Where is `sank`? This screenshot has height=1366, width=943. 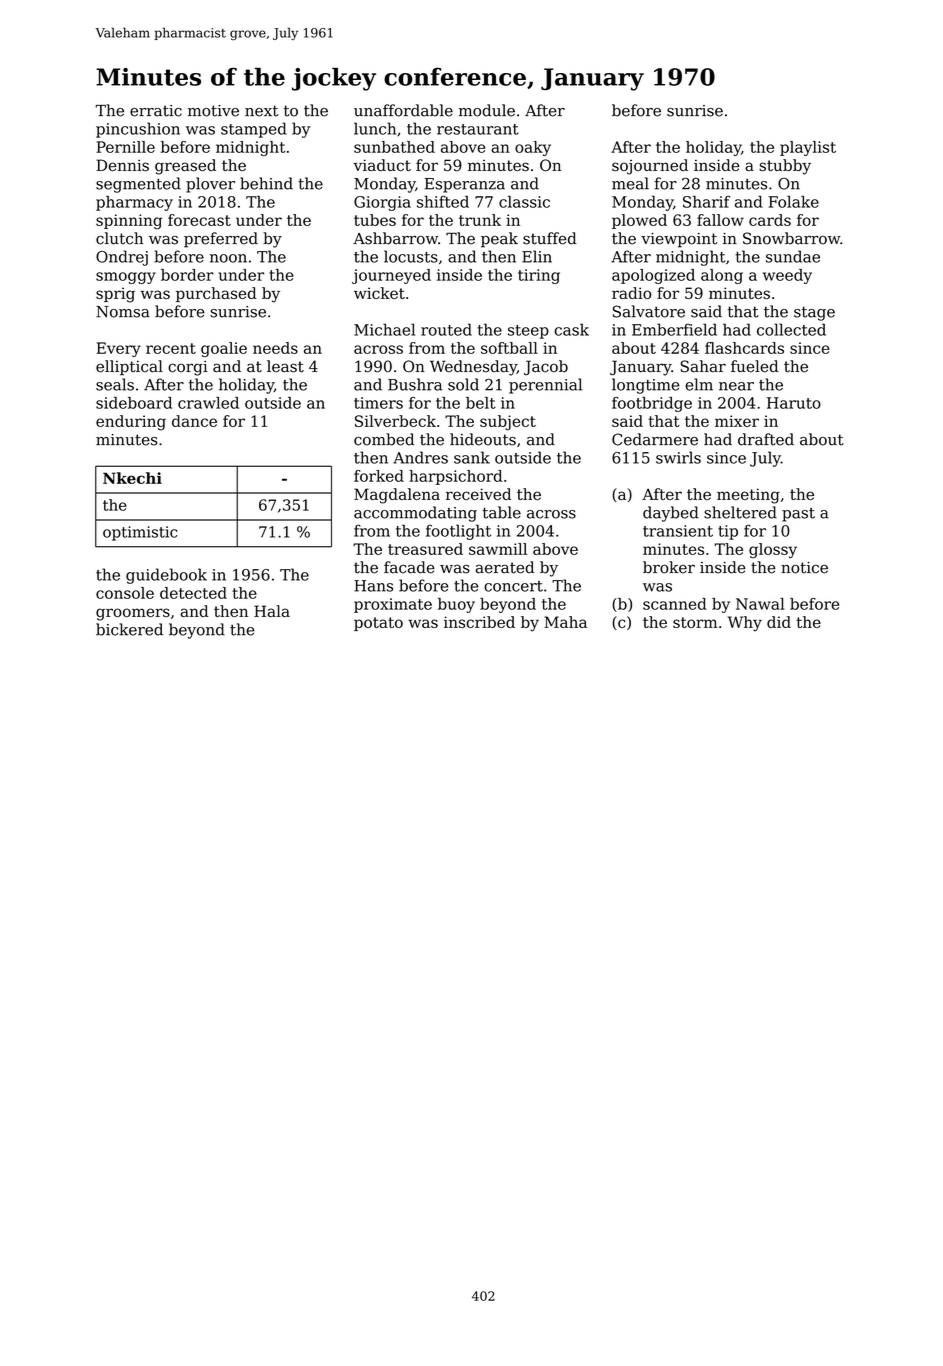 sank is located at coordinates (472, 457).
